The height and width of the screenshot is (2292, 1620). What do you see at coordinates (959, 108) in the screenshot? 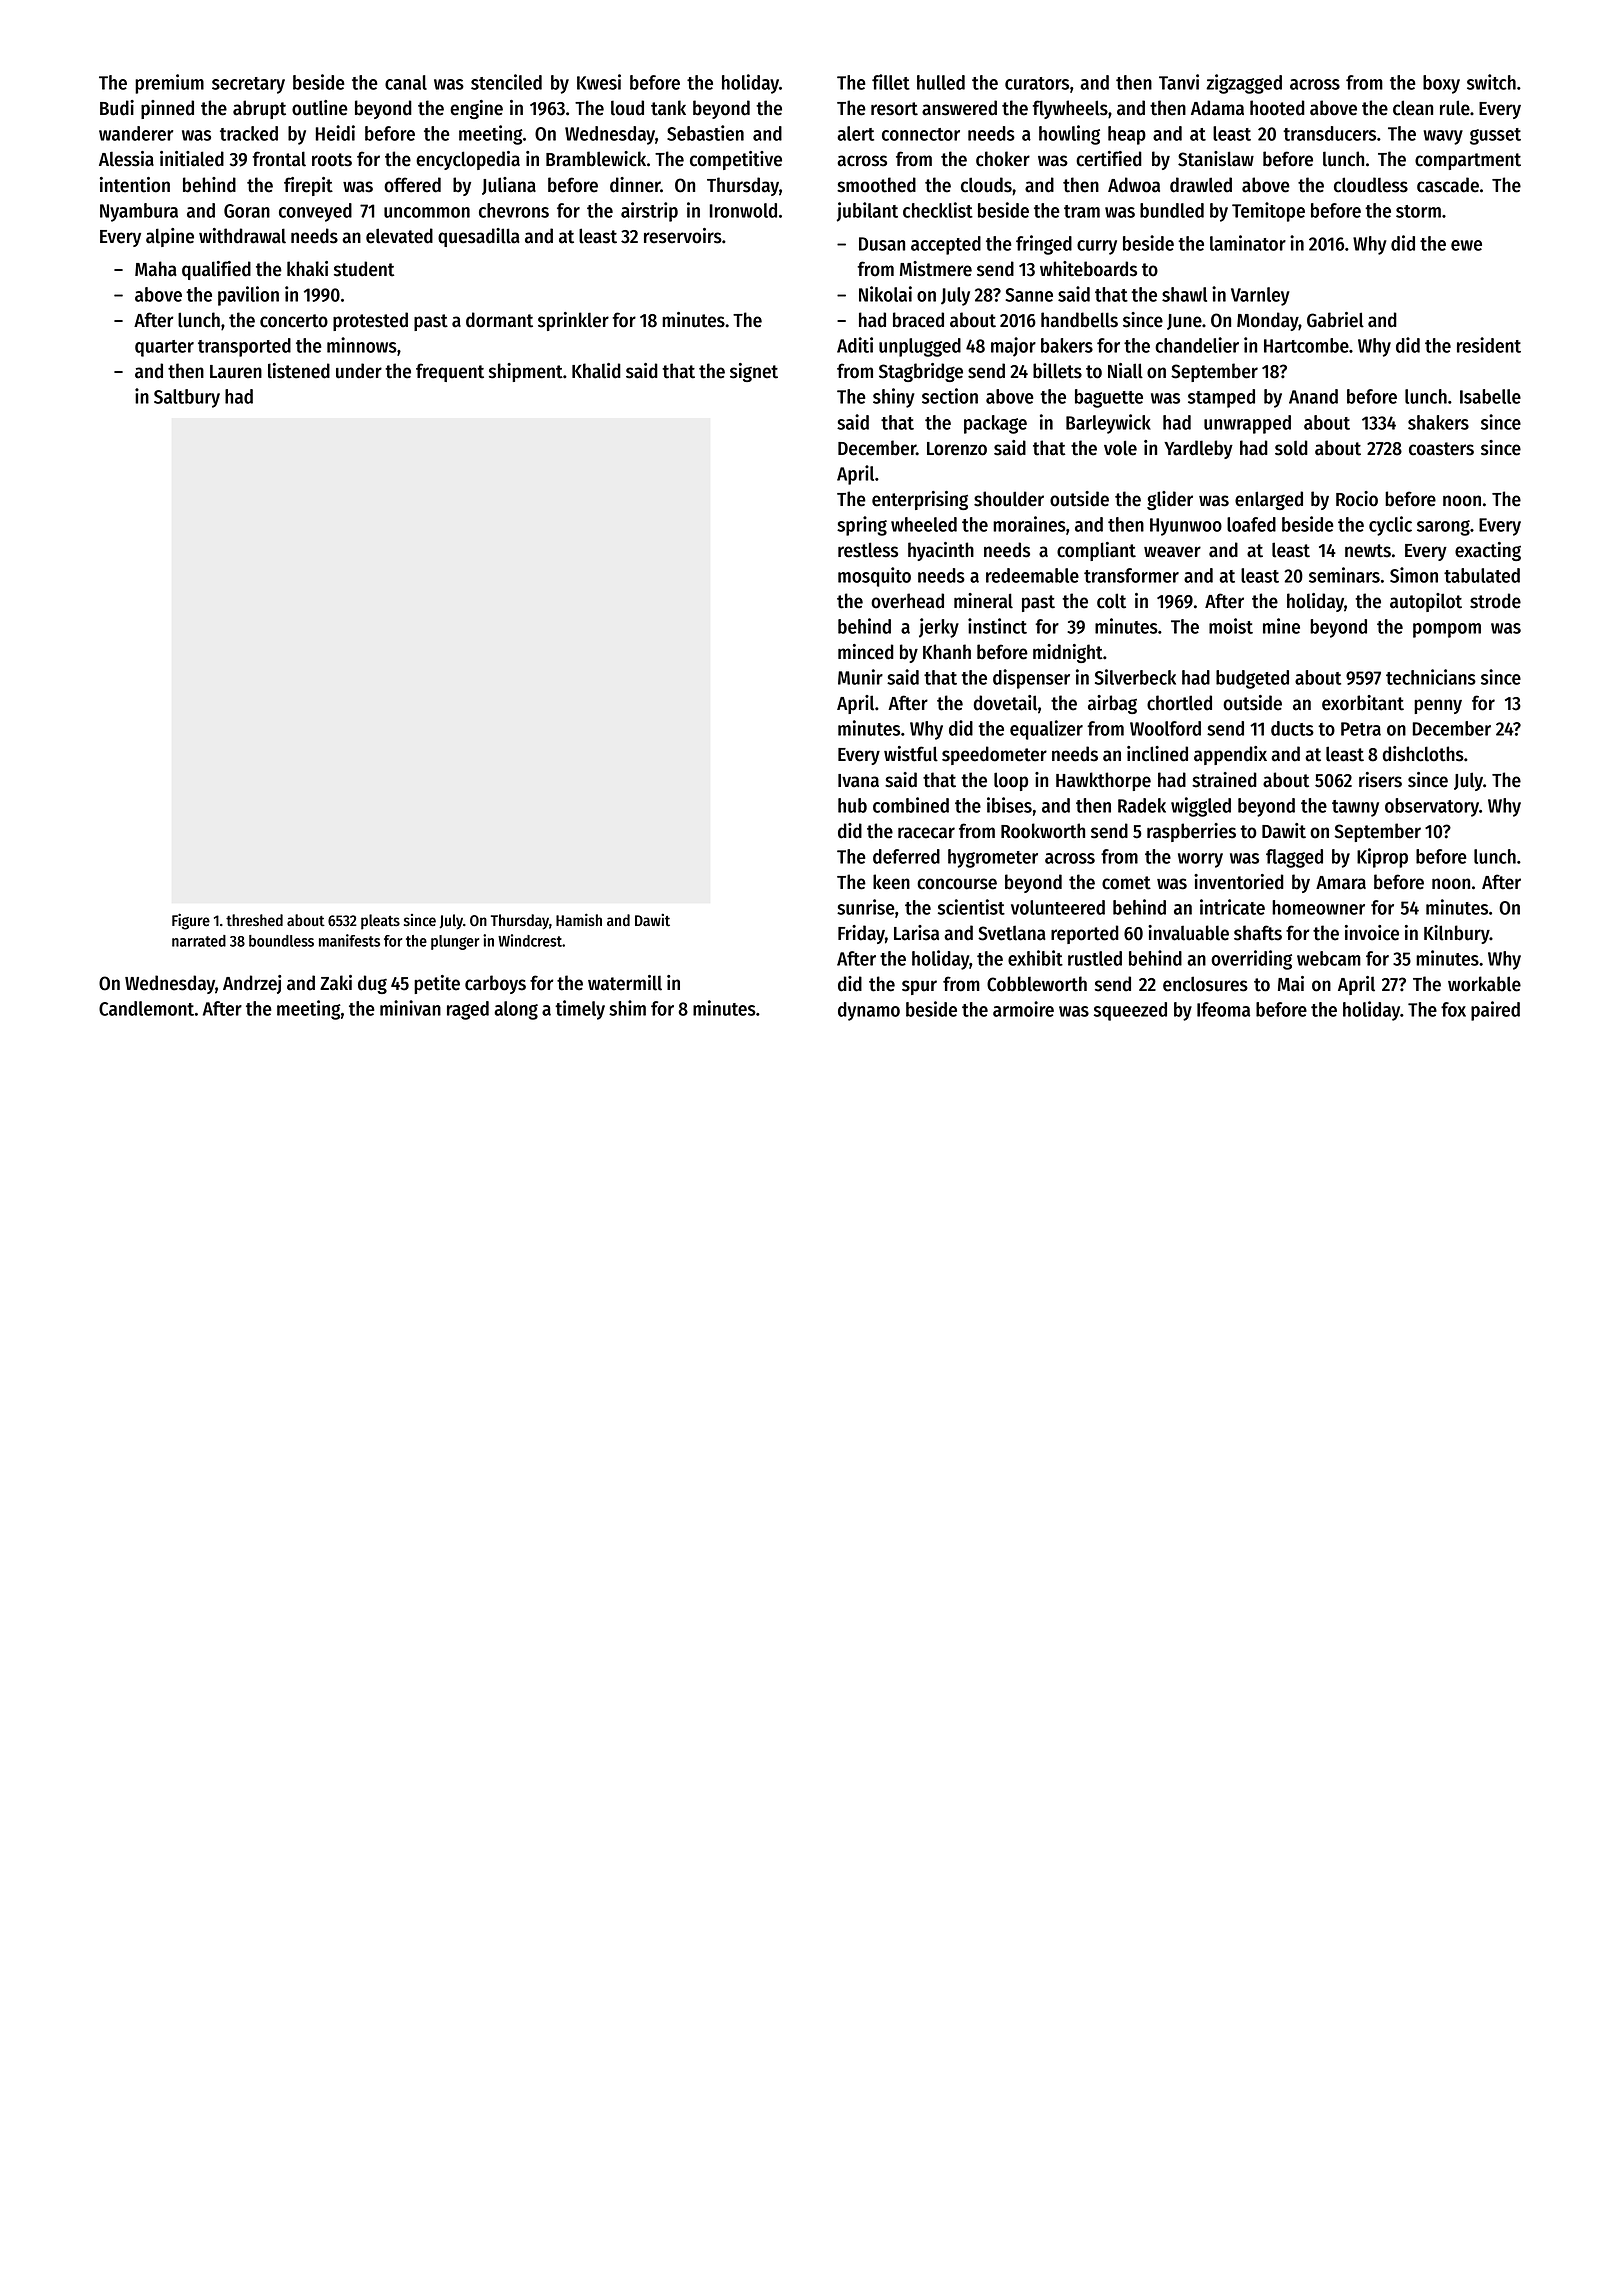
I see `answered` at bounding box center [959, 108].
